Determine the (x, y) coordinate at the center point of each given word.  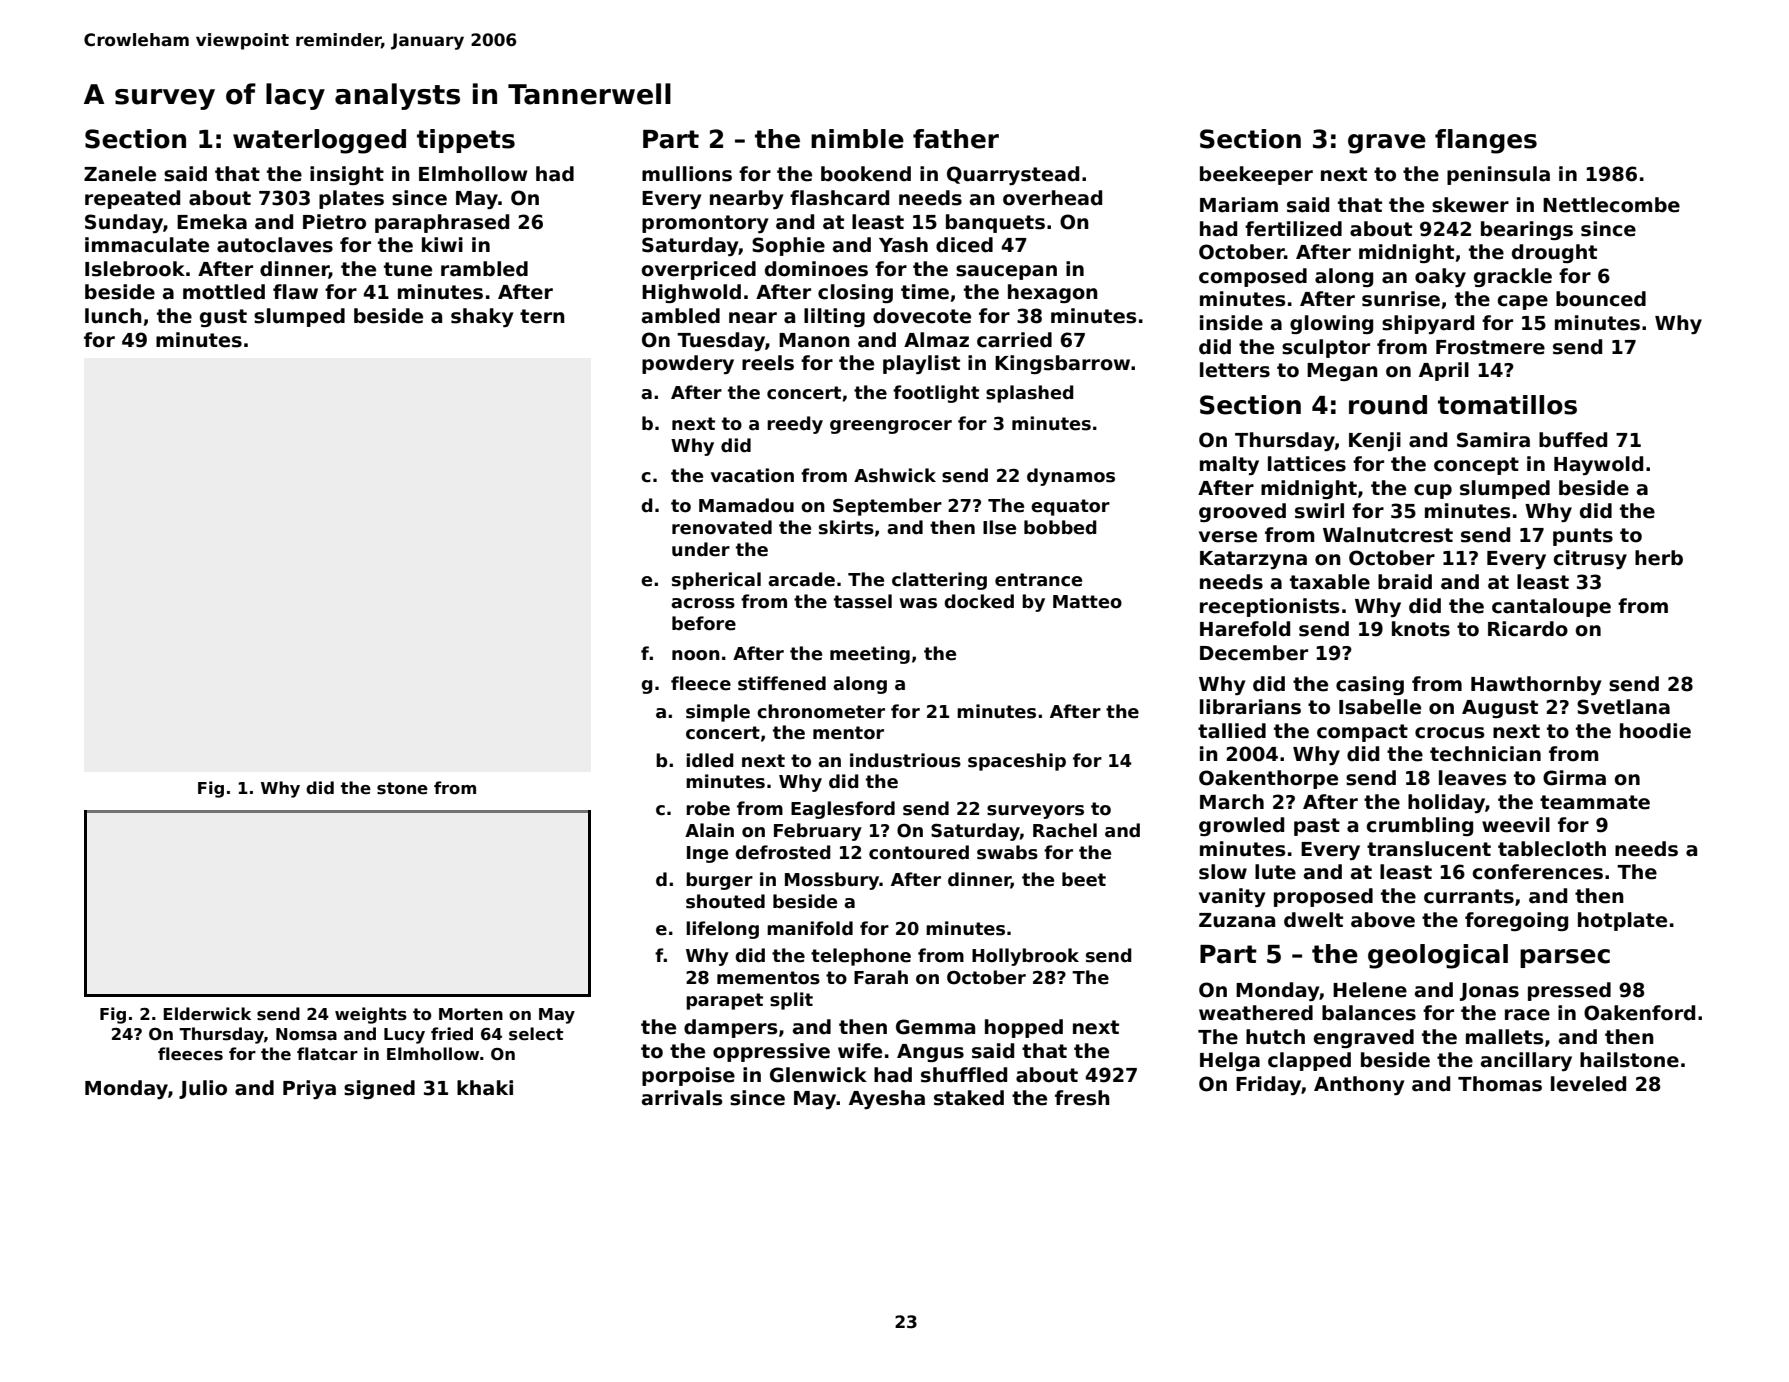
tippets (466, 141)
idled (710, 760)
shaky (482, 317)
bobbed (1060, 527)
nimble (857, 139)
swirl (1319, 511)
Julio (203, 1089)
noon (696, 655)
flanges (1486, 141)
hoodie (1655, 731)
